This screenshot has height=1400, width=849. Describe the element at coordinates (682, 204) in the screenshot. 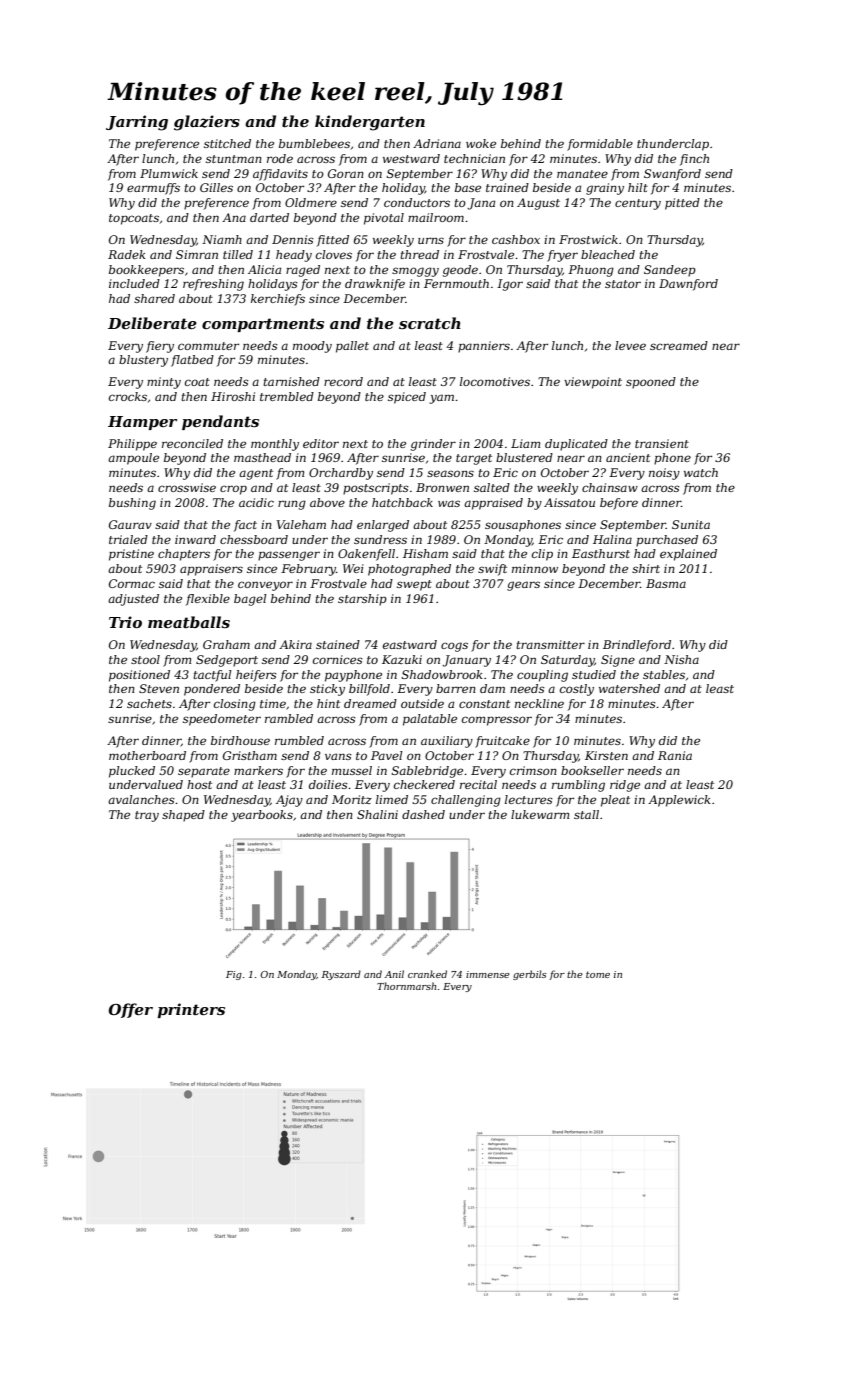

I see `pitted` at that location.
